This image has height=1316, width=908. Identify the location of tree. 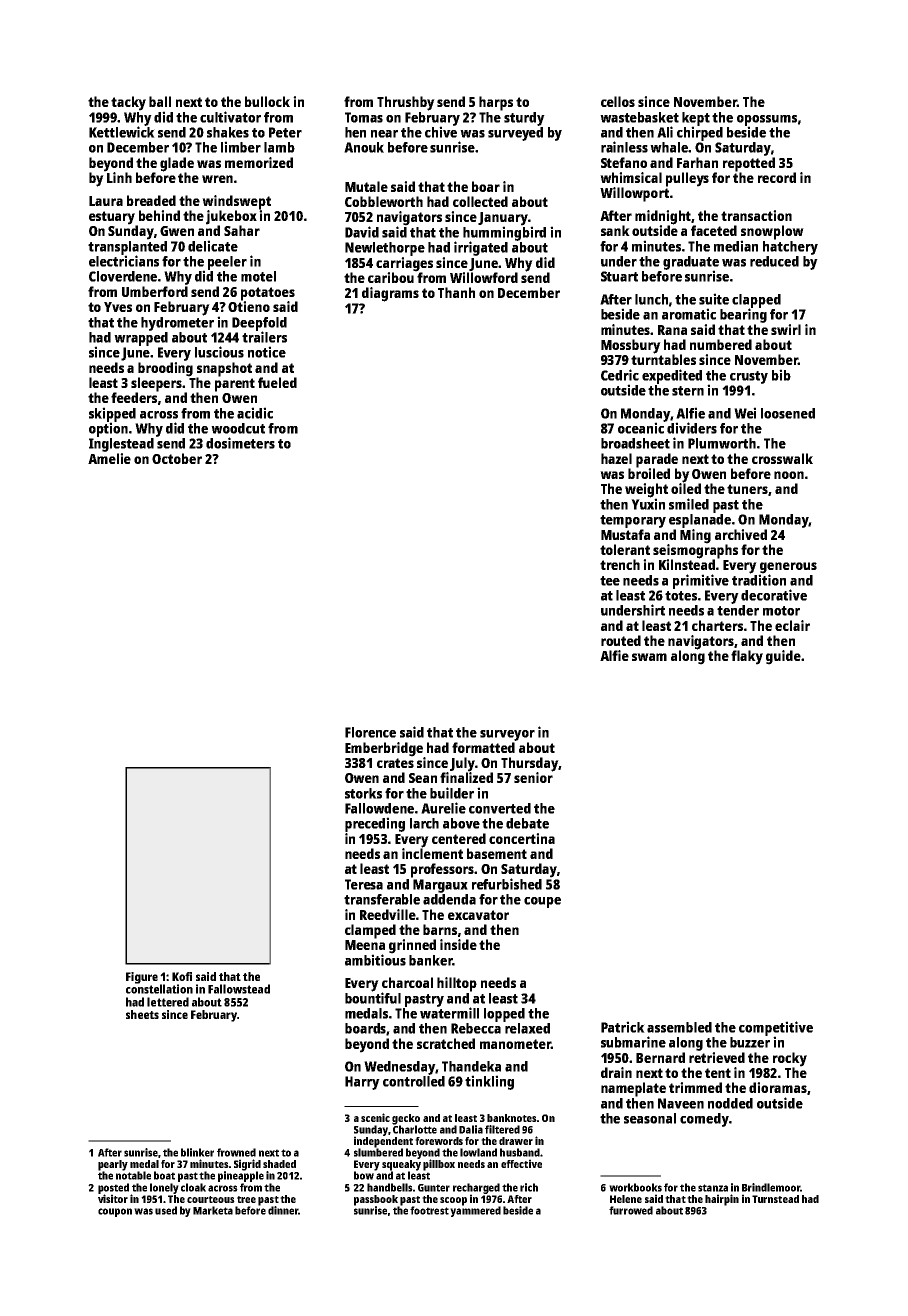
(246, 1199).
